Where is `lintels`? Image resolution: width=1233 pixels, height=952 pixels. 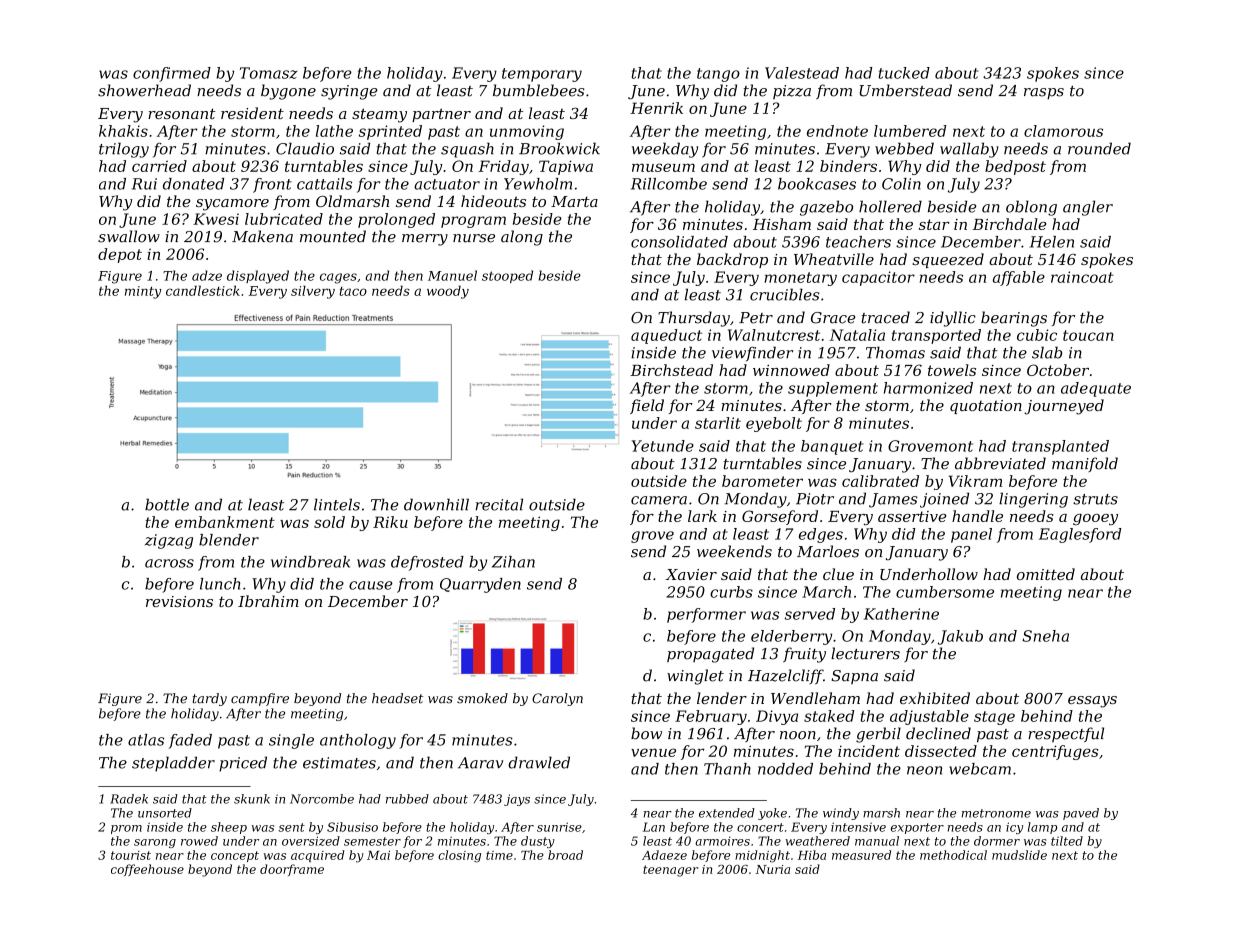
lintels is located at coordinates (337, 504).
